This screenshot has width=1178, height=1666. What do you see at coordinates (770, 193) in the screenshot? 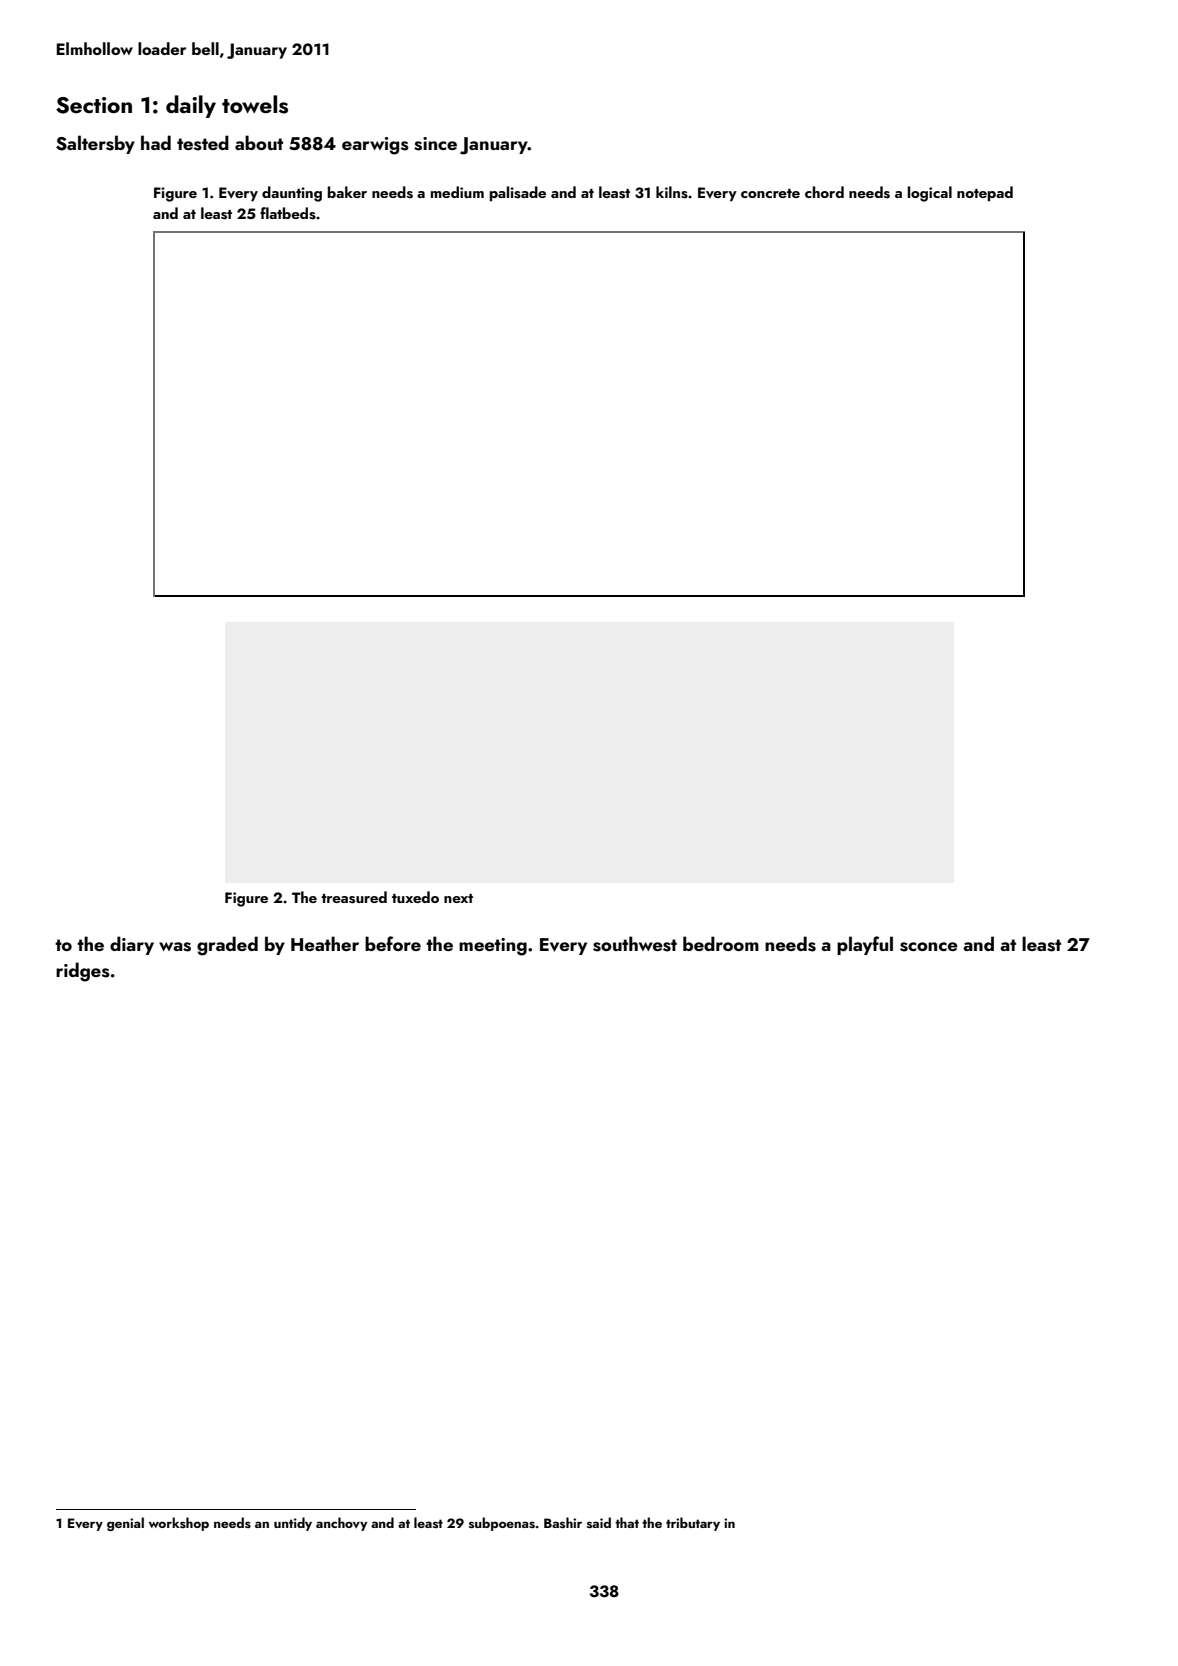
I see `concrete` at bounding box center [770, 193].
